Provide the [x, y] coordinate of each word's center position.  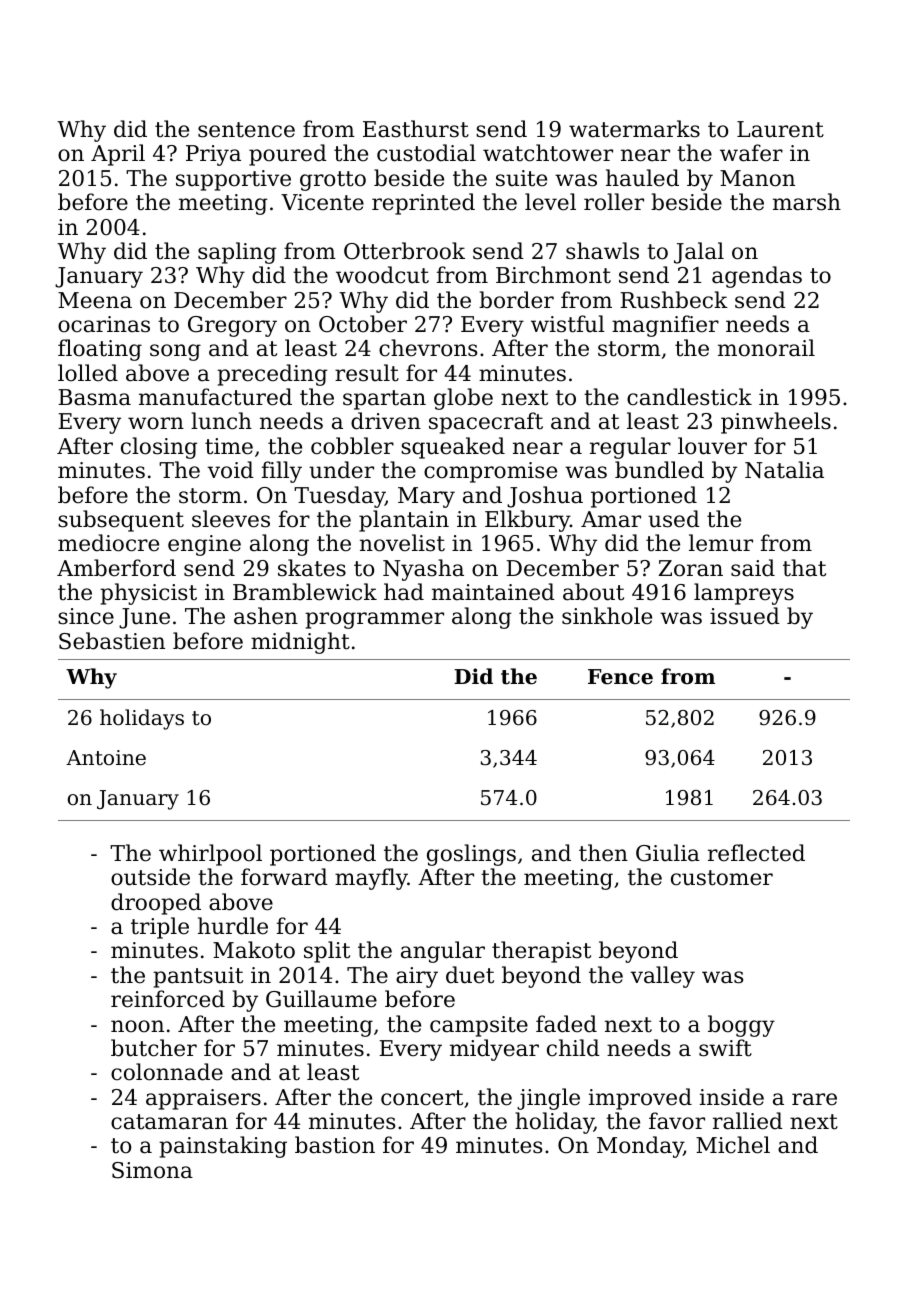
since [86, 616]
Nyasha [423, 570]
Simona [152, 1170]
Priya [213, 155]
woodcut [382, 275]
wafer [751, 153]
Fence [620, 677]
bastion [335, 1145]
